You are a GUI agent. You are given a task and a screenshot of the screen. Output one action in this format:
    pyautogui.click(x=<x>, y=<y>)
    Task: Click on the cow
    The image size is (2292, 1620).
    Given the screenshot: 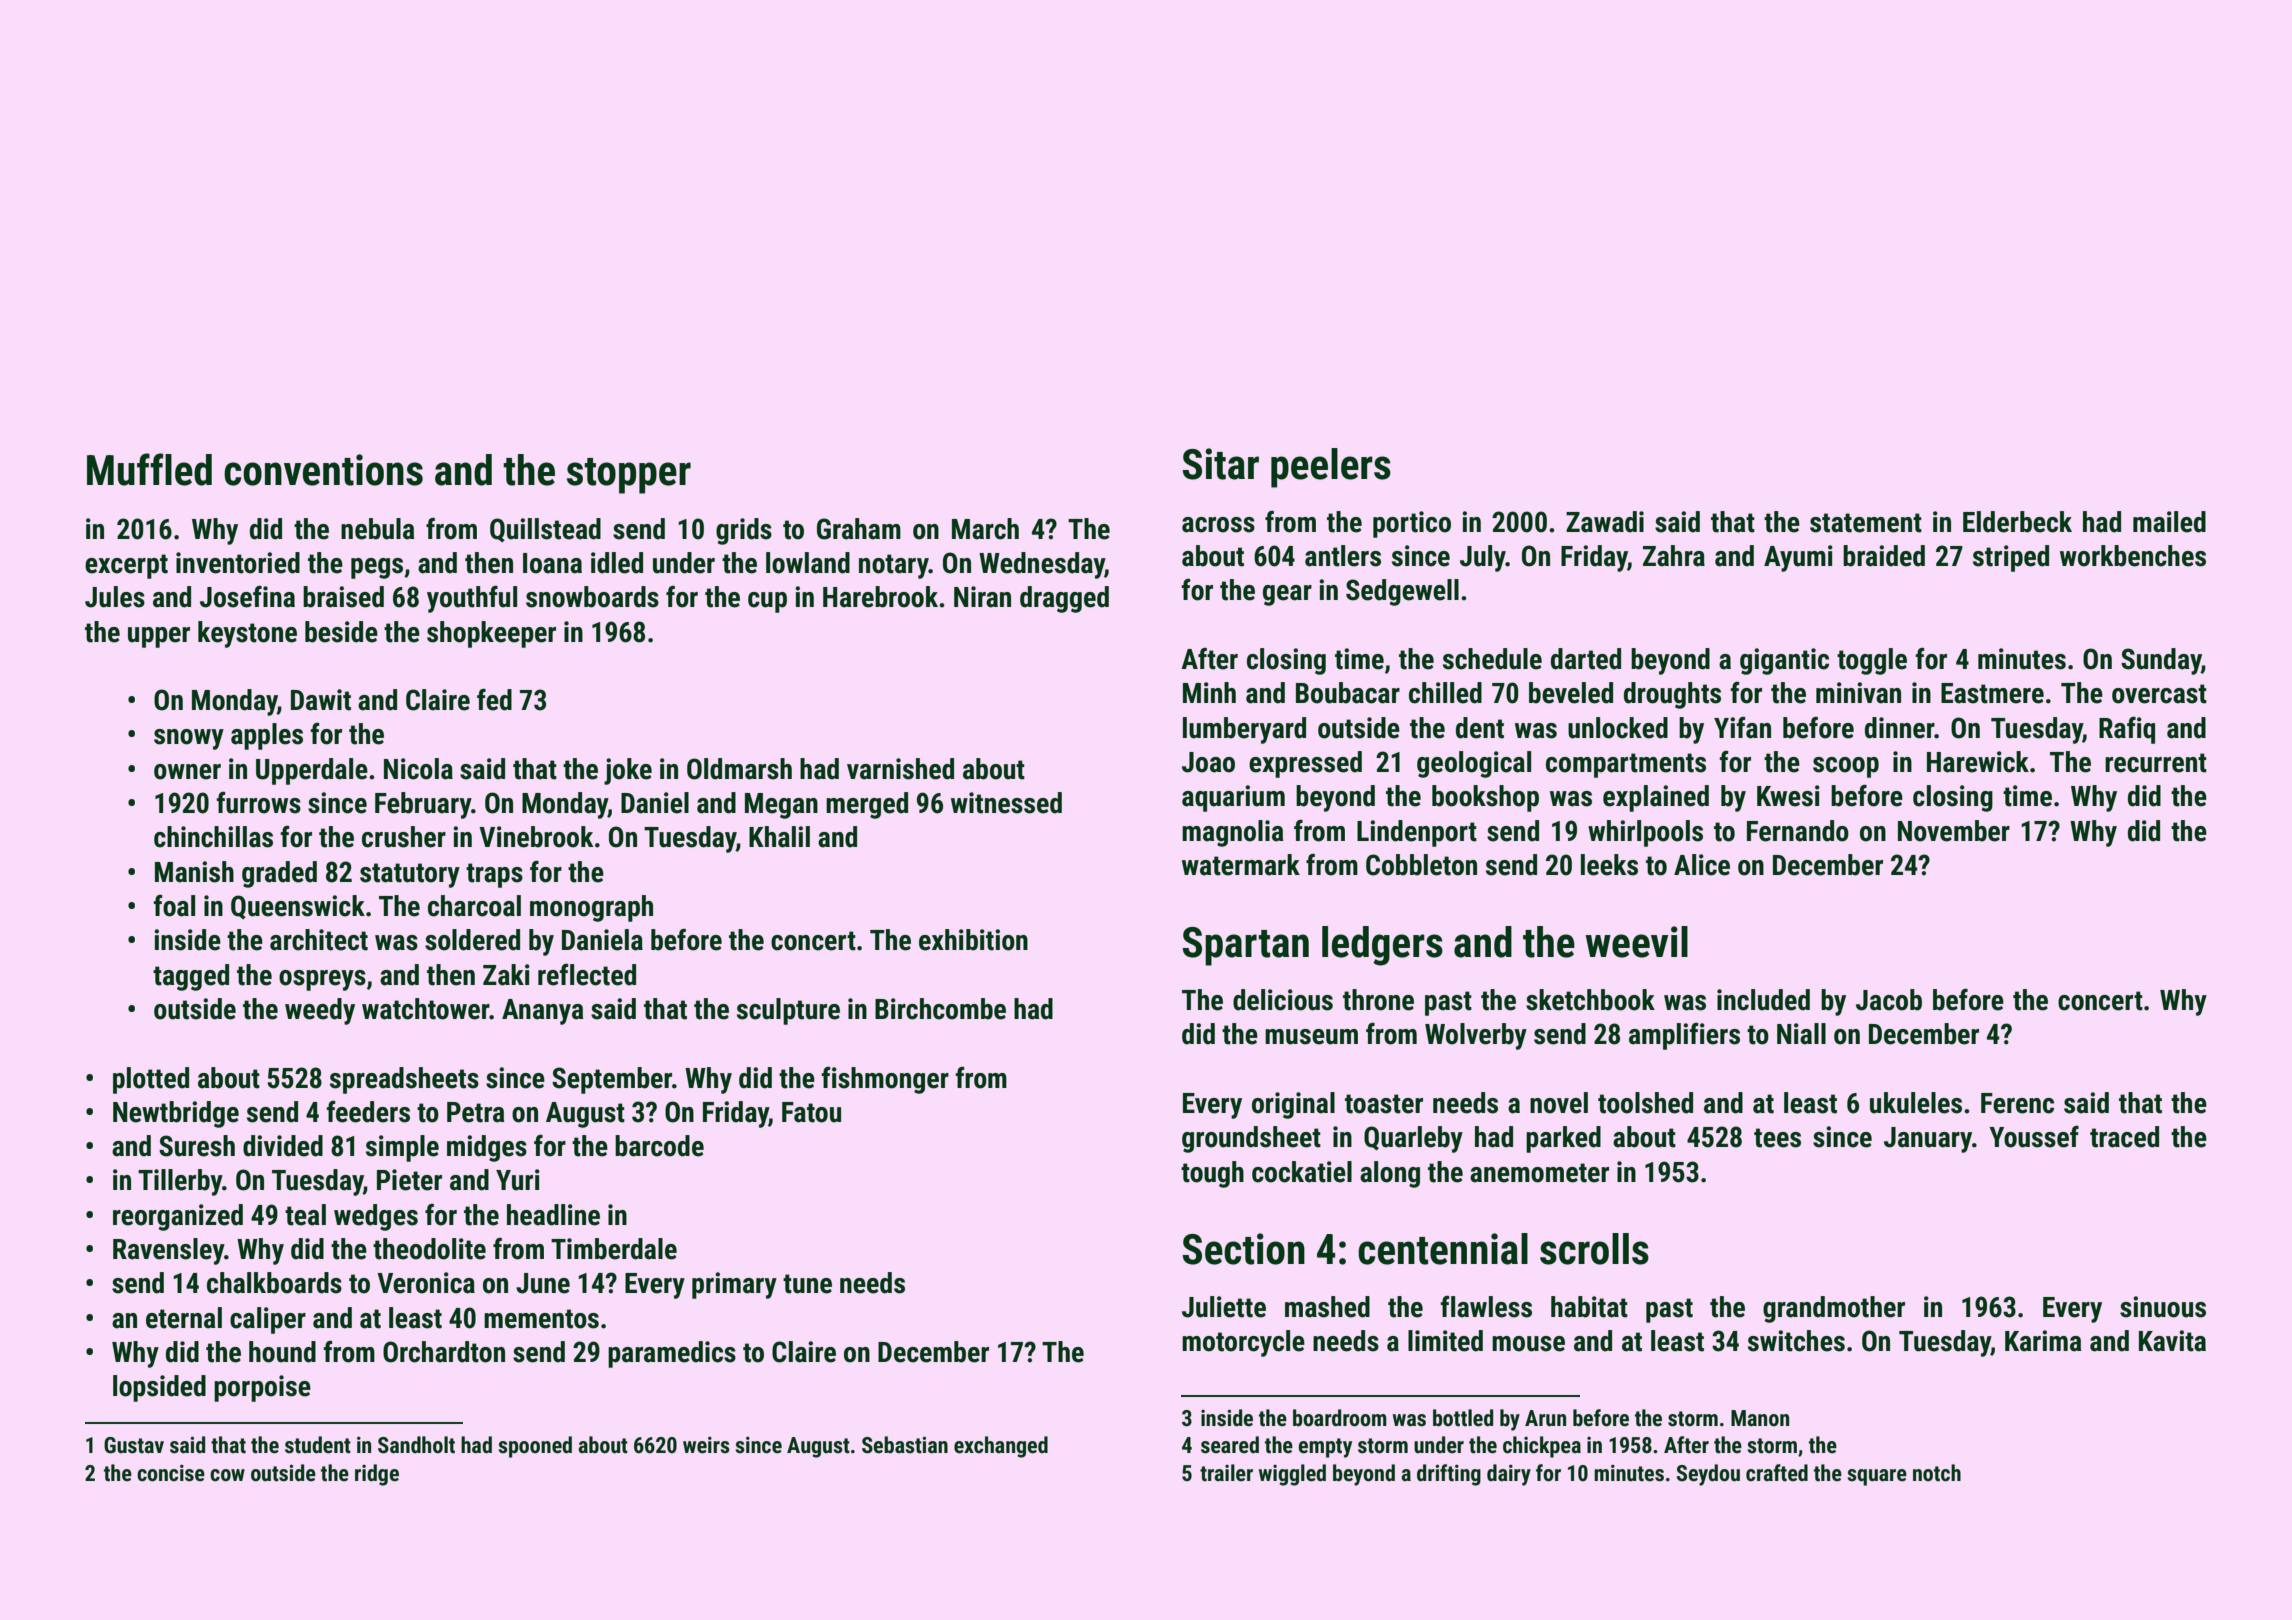 What is the action you would take?
    pyautogui.click(x=227, y=1475)
